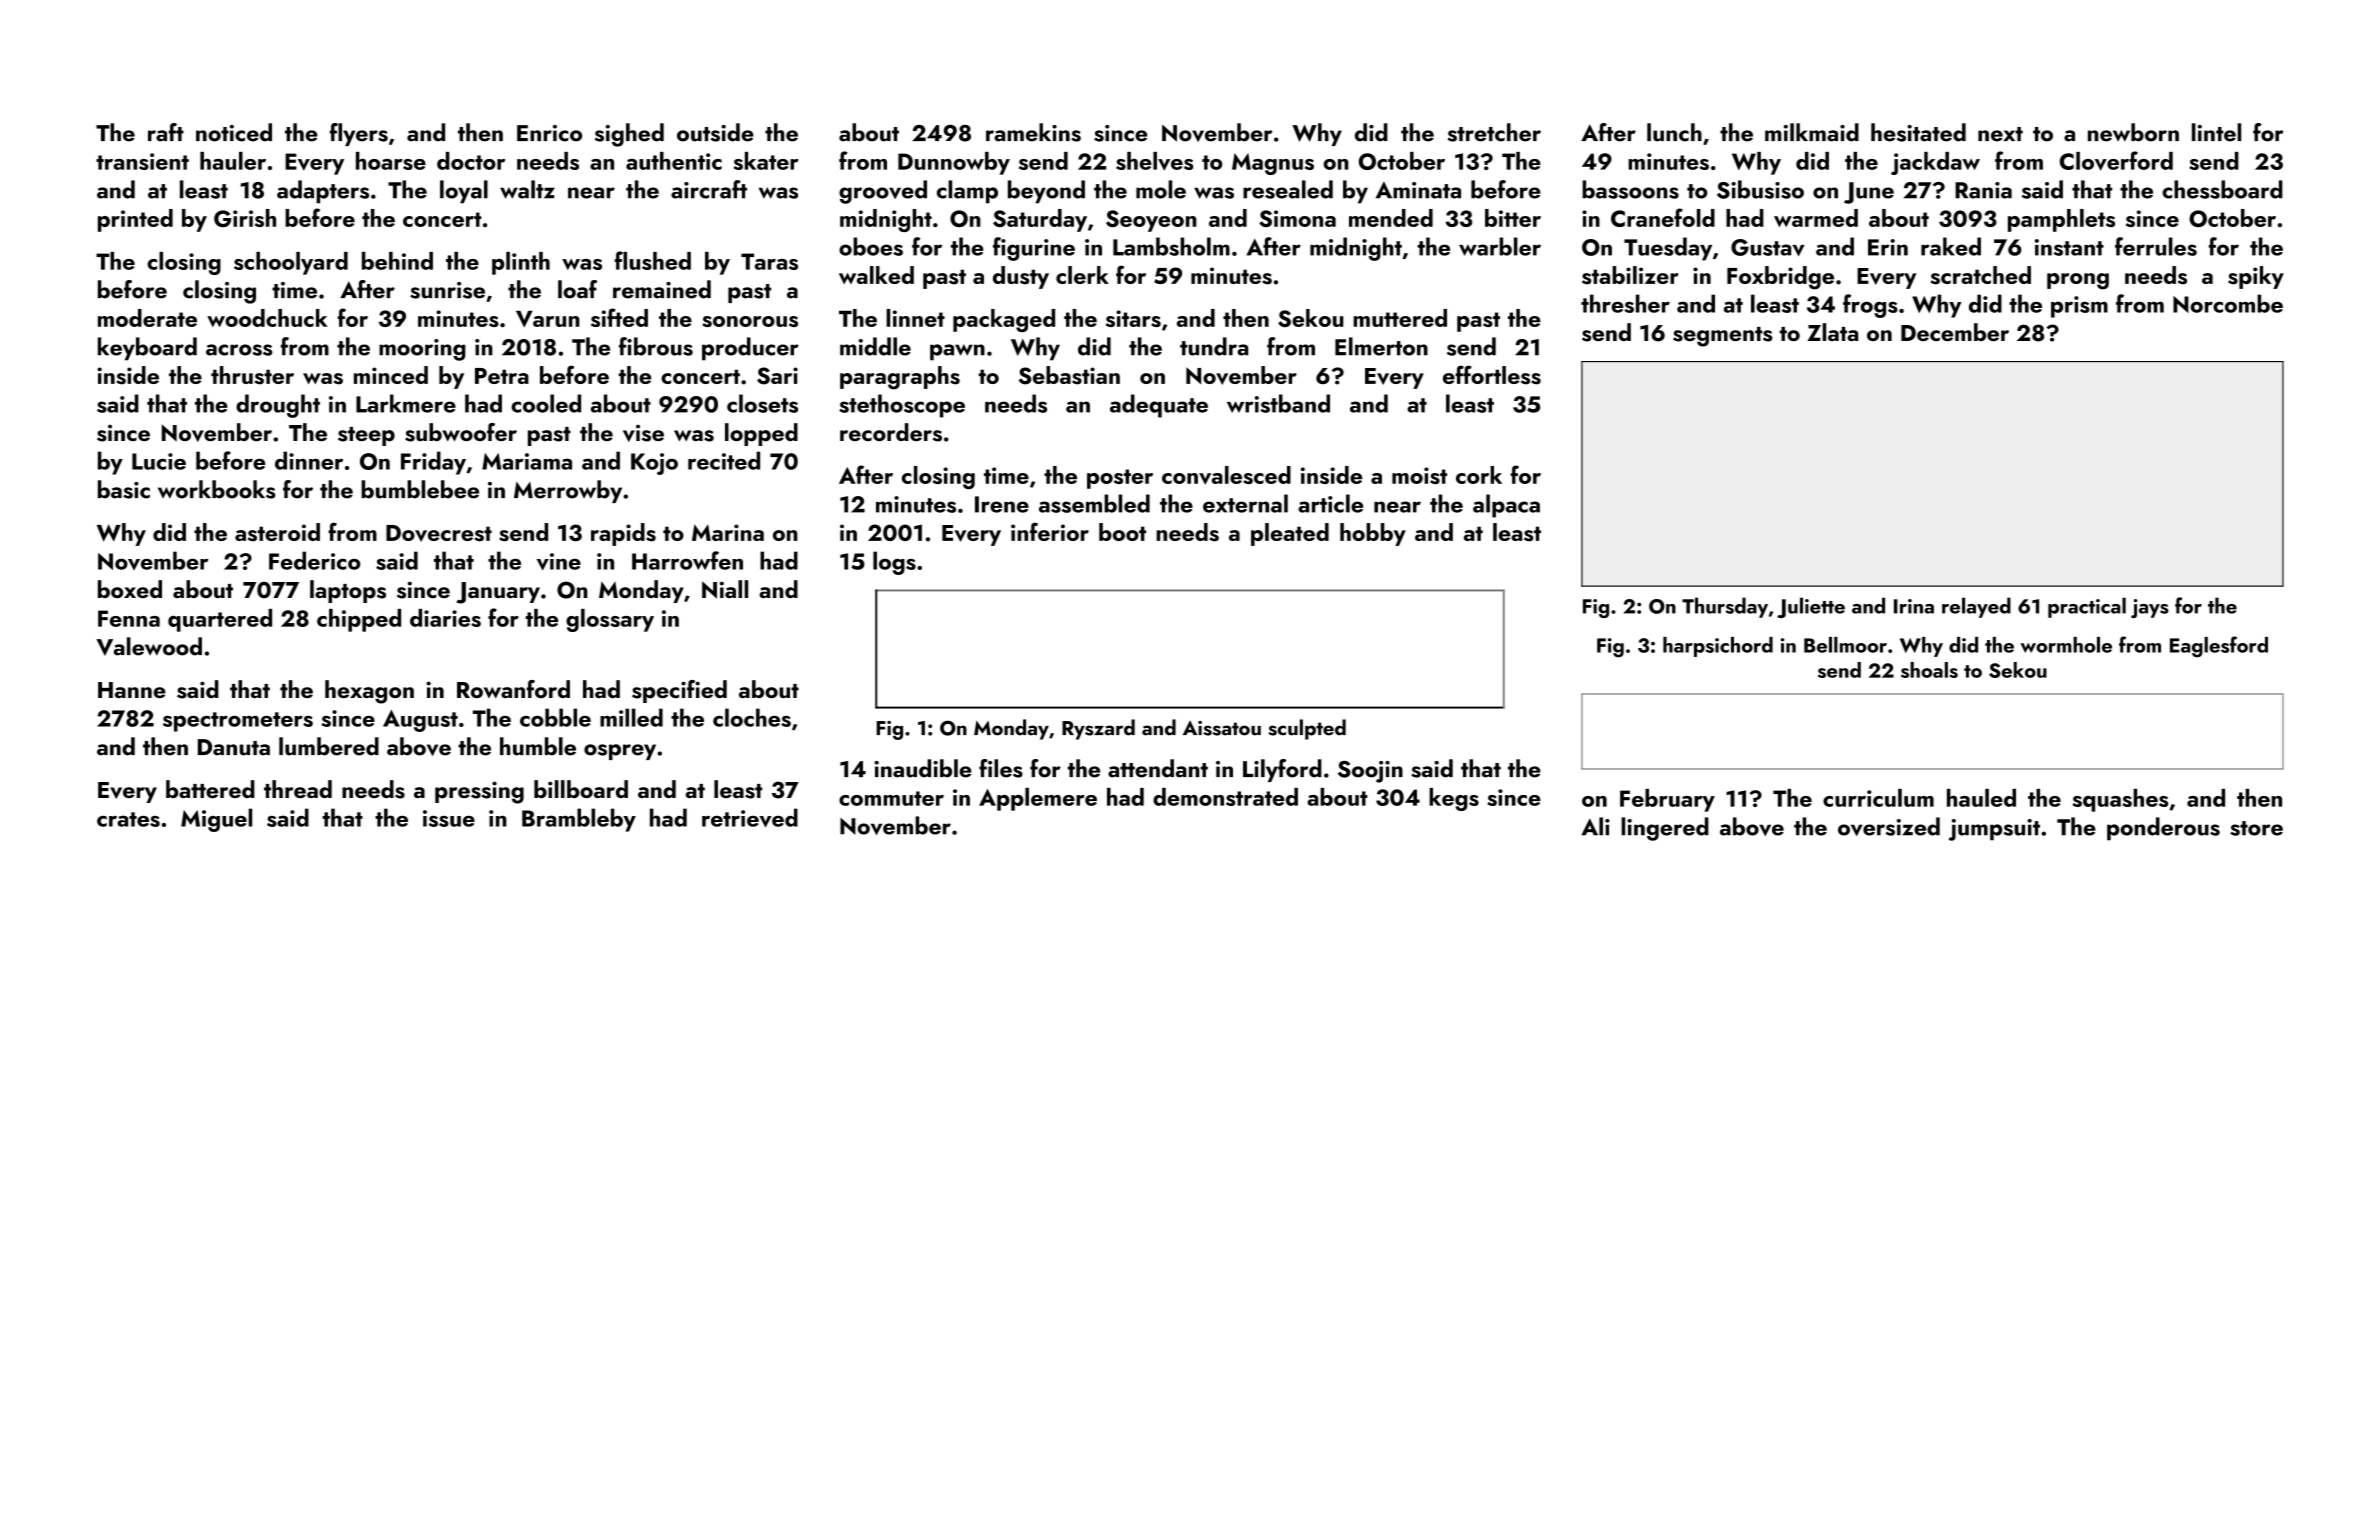  What do you see at coordinates (278, 406) in the screenshot?
I see `drought` at bounding box center [278, 406].
